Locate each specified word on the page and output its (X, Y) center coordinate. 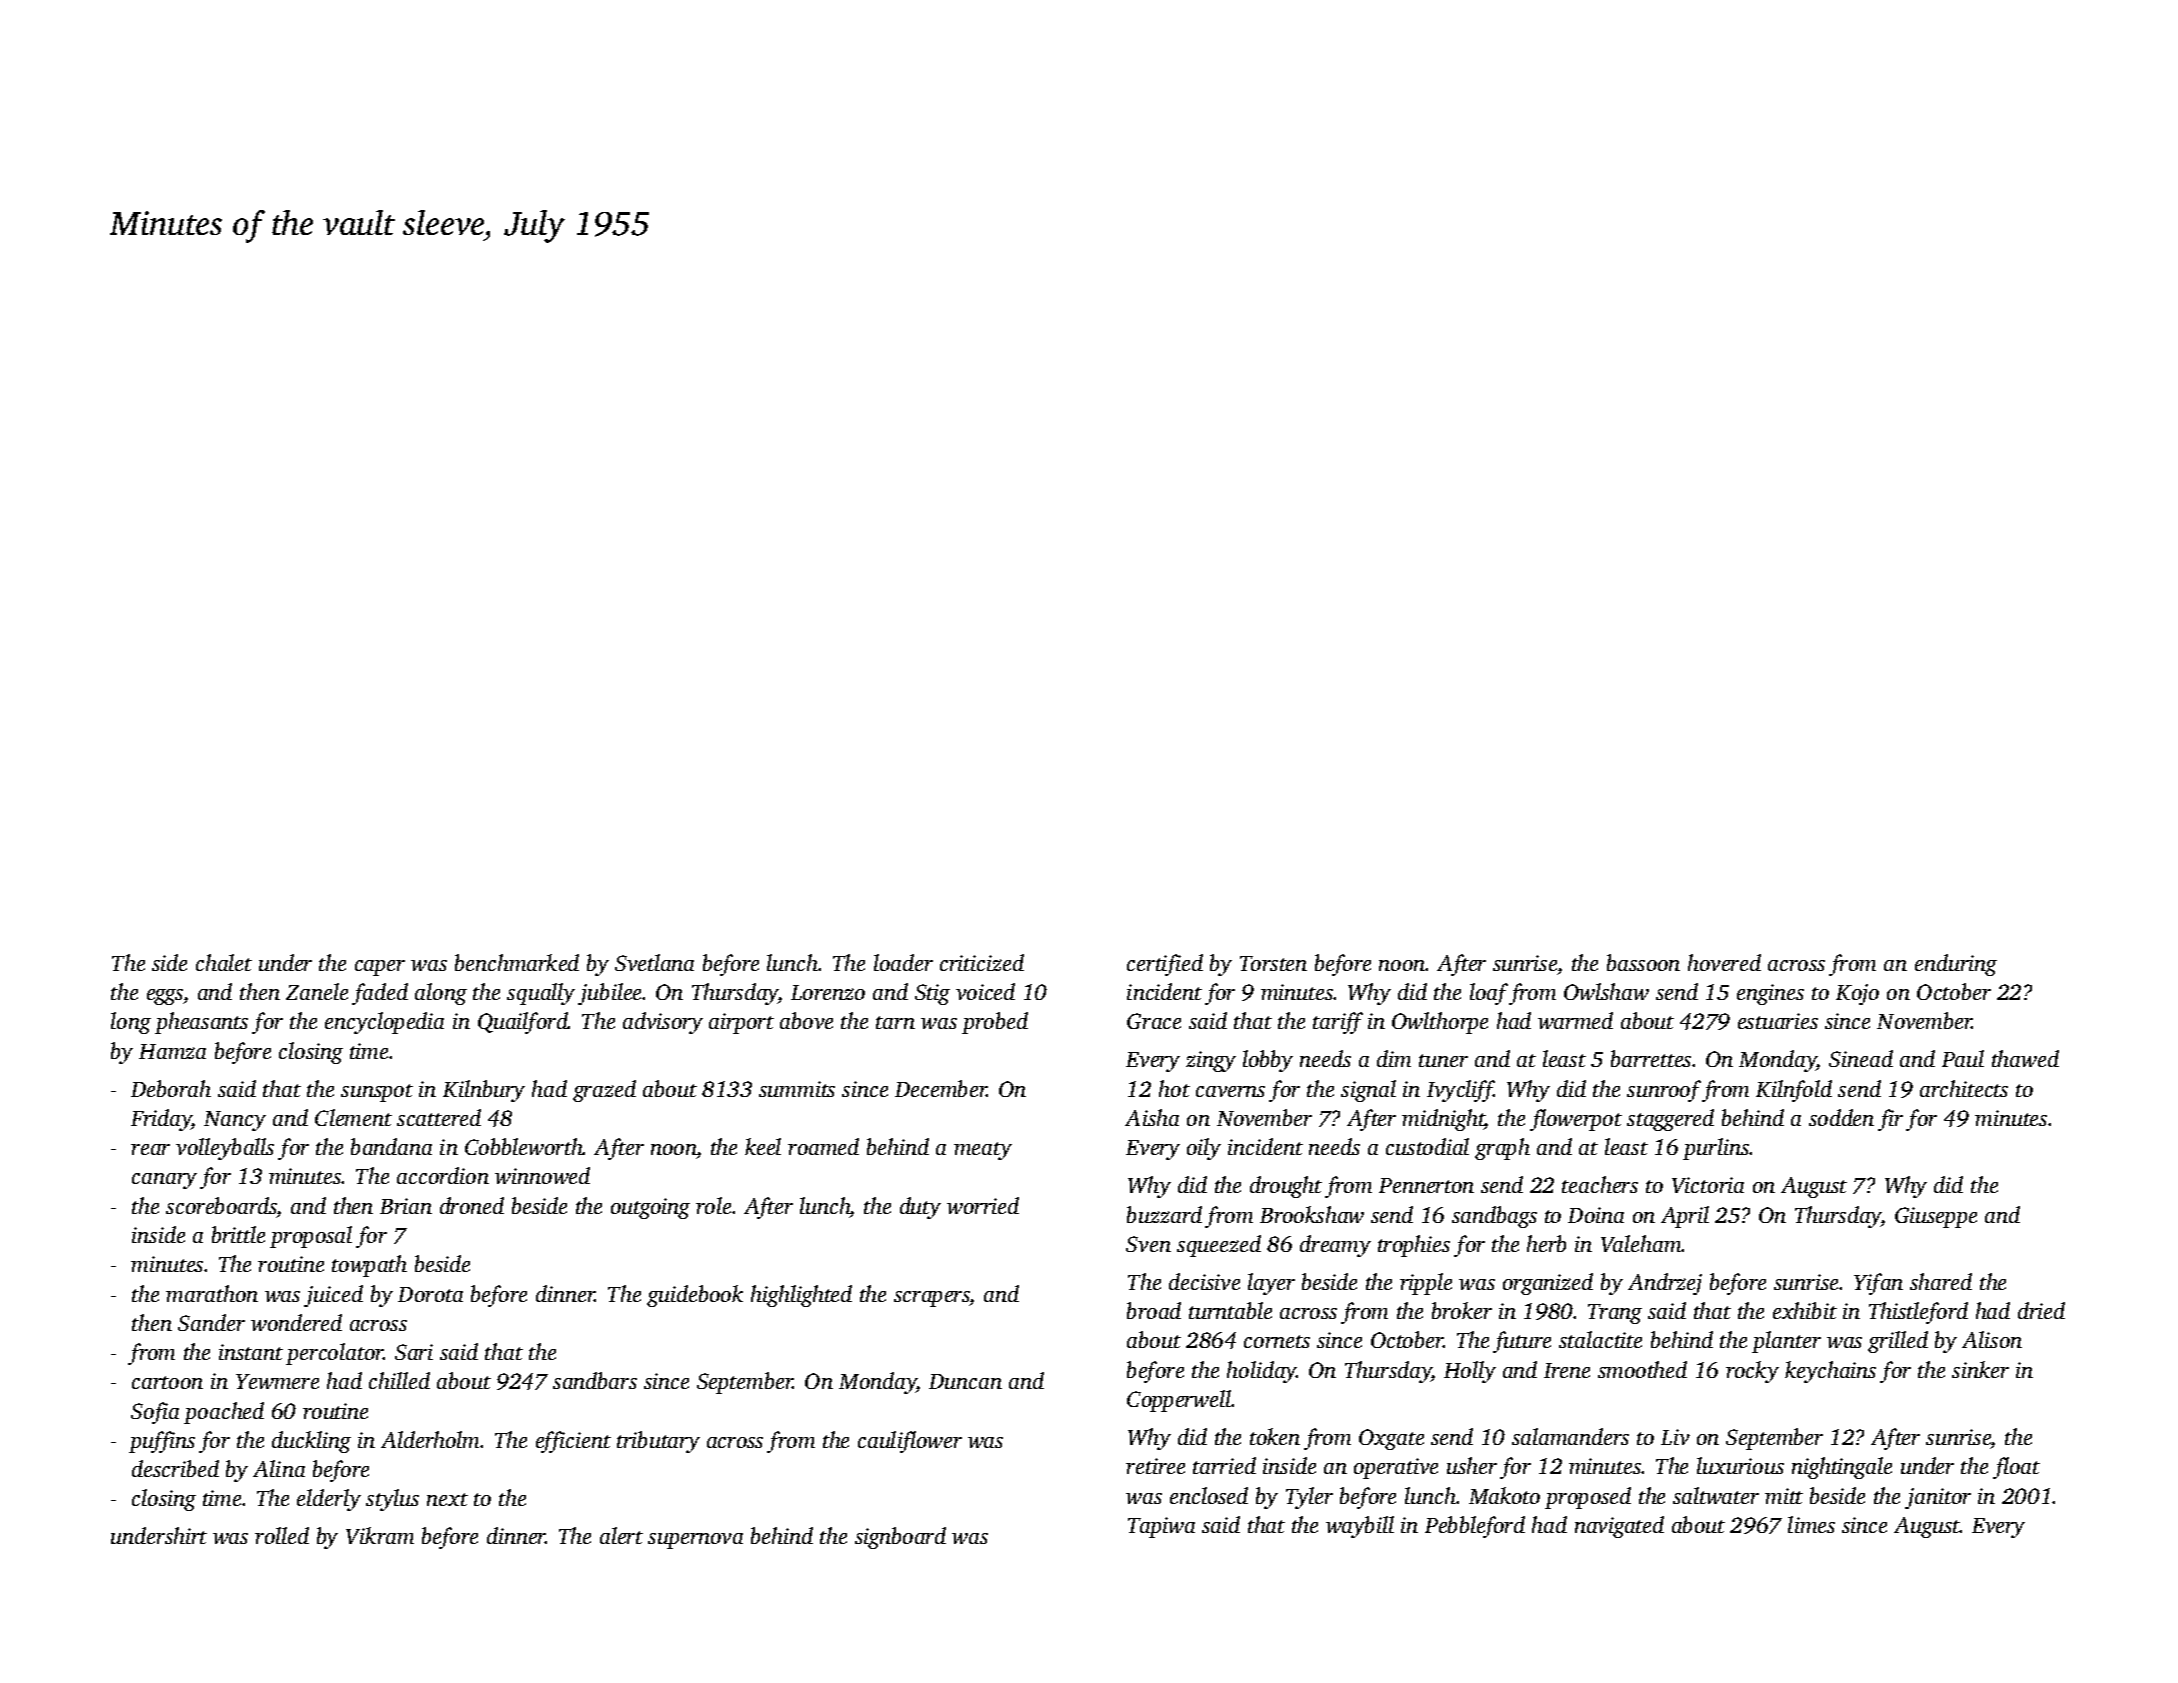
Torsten (1273, 963)
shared (1941, 1281)
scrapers (932, 1299)
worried (983, 1205)
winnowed (542, 1175)
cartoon (167, 1382)
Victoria (1708, 1185)
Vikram (380, 1535)
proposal (311, 1237)
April (1685, 1217)
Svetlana (654, 962)
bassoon (1643, 962)
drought (1286, 1187)
